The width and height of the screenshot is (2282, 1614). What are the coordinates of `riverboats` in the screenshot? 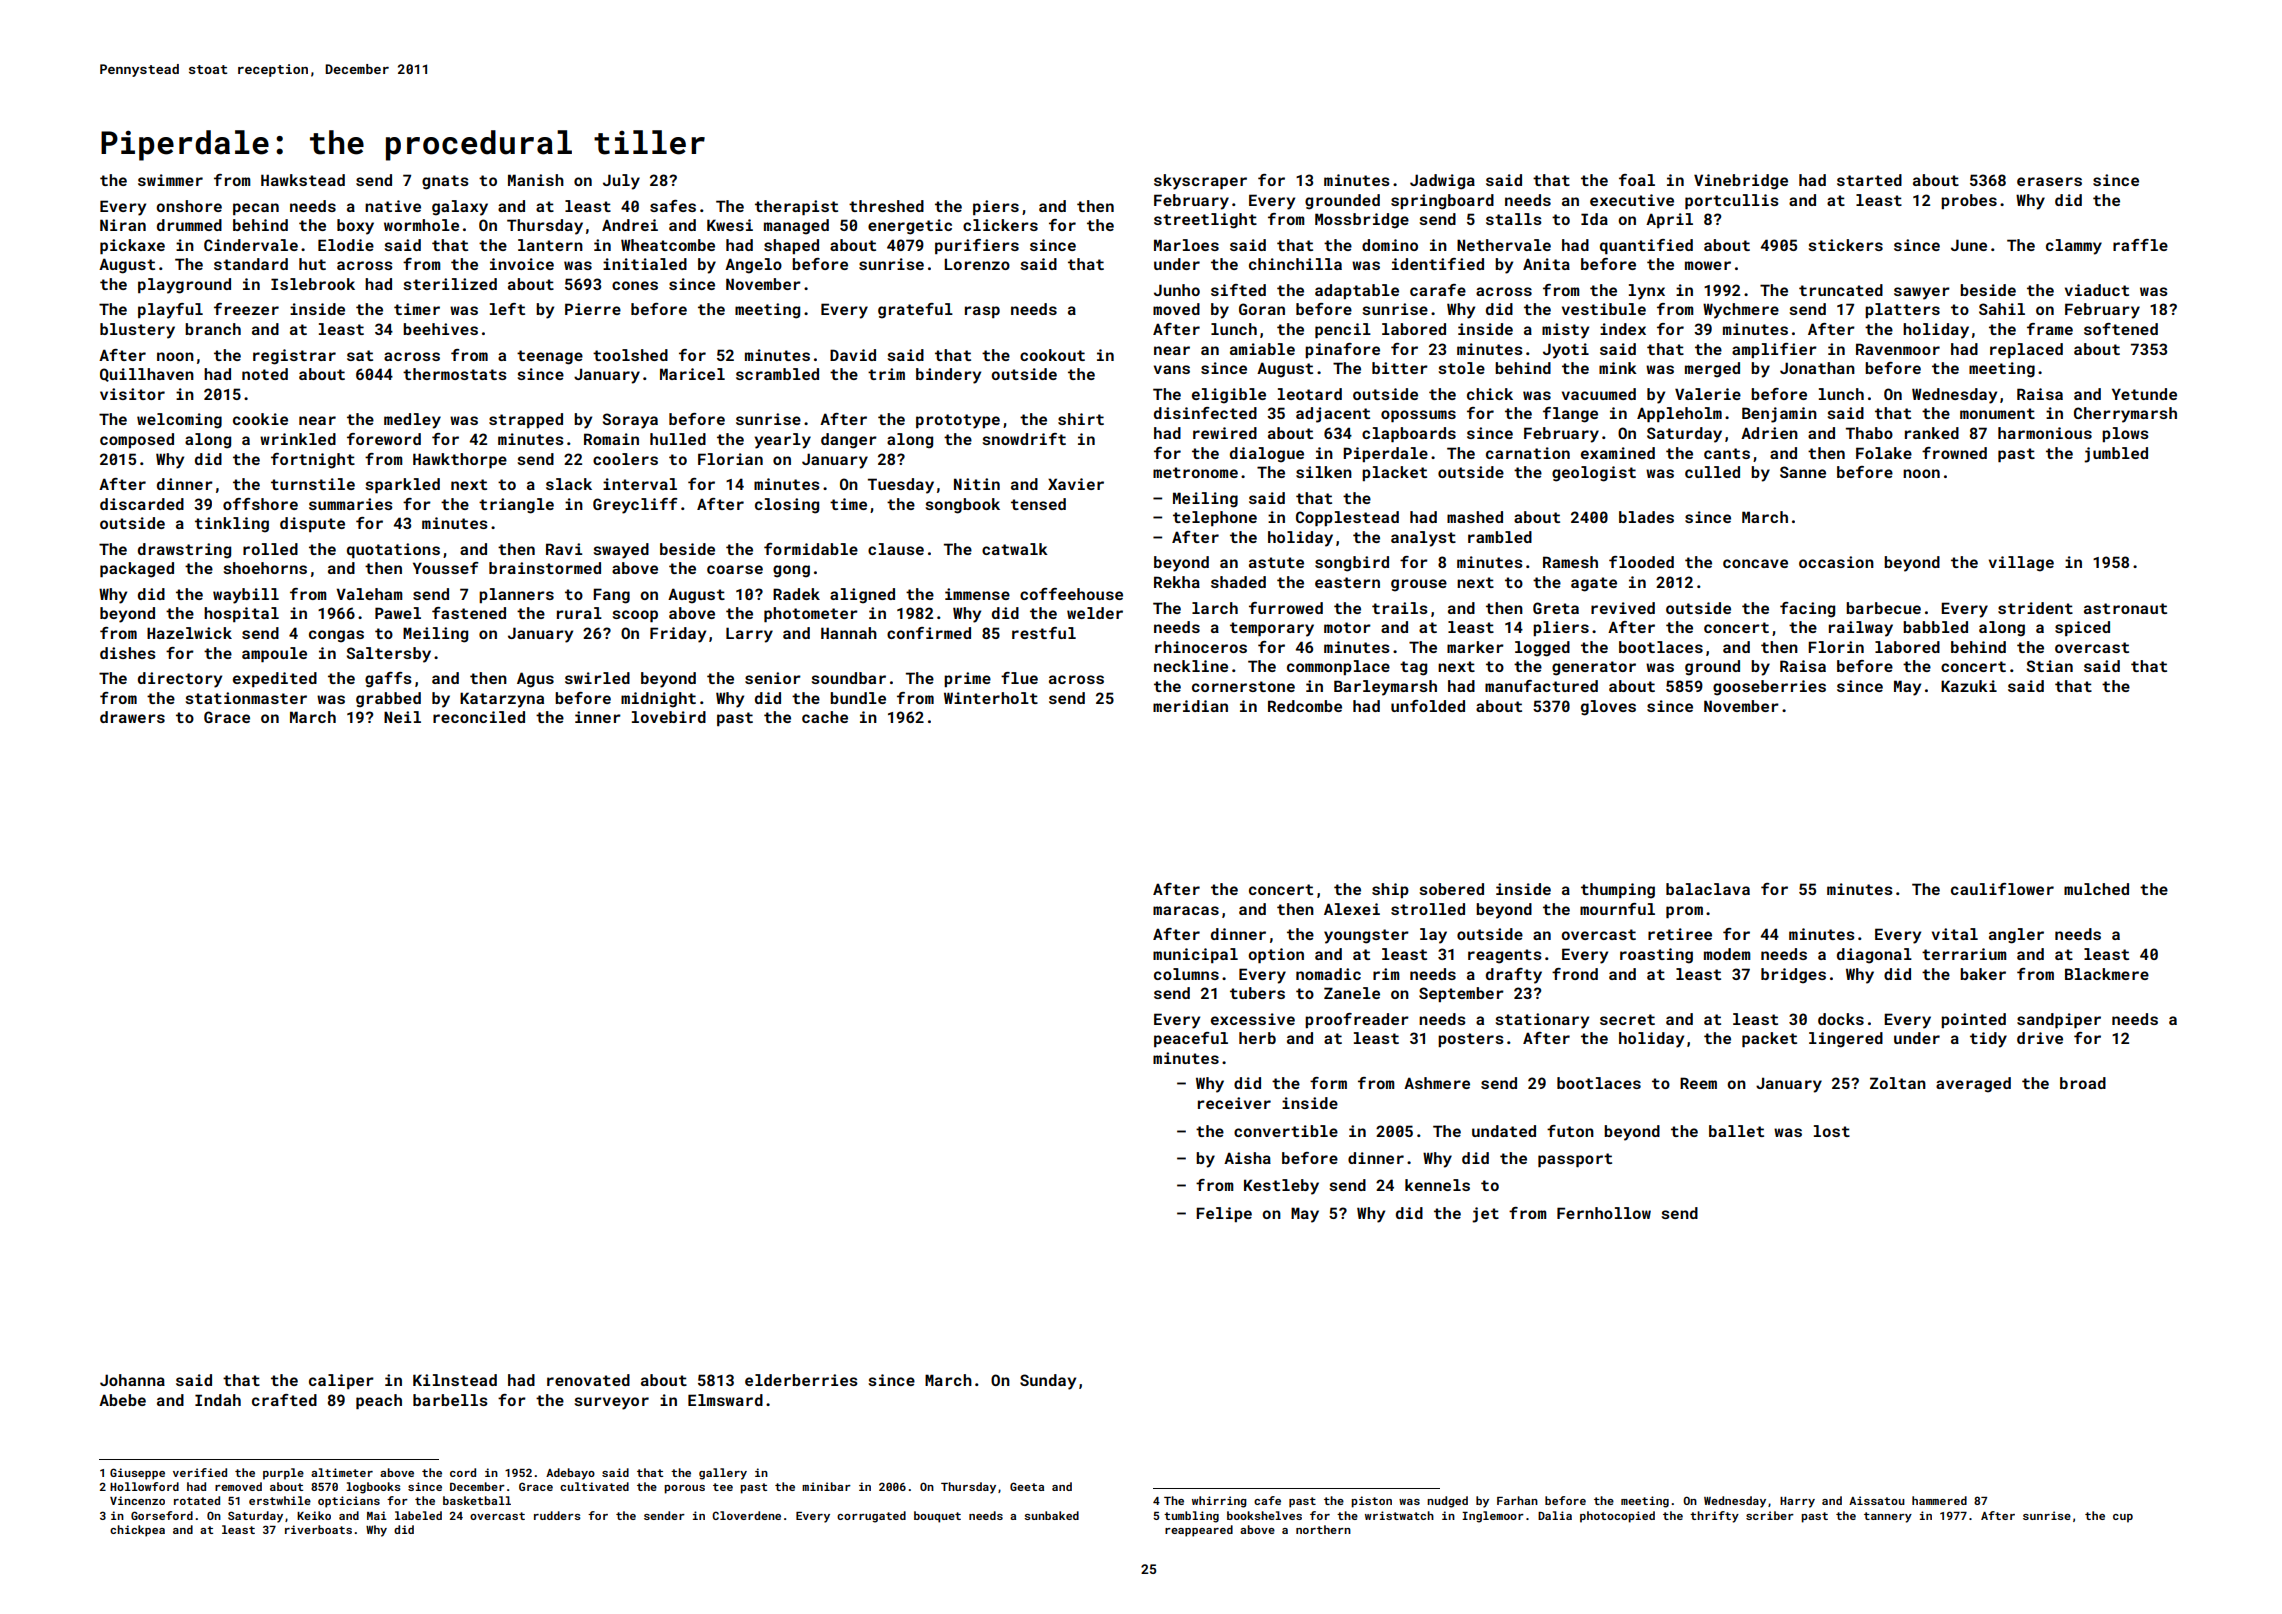 It's located at (318, 1529).
